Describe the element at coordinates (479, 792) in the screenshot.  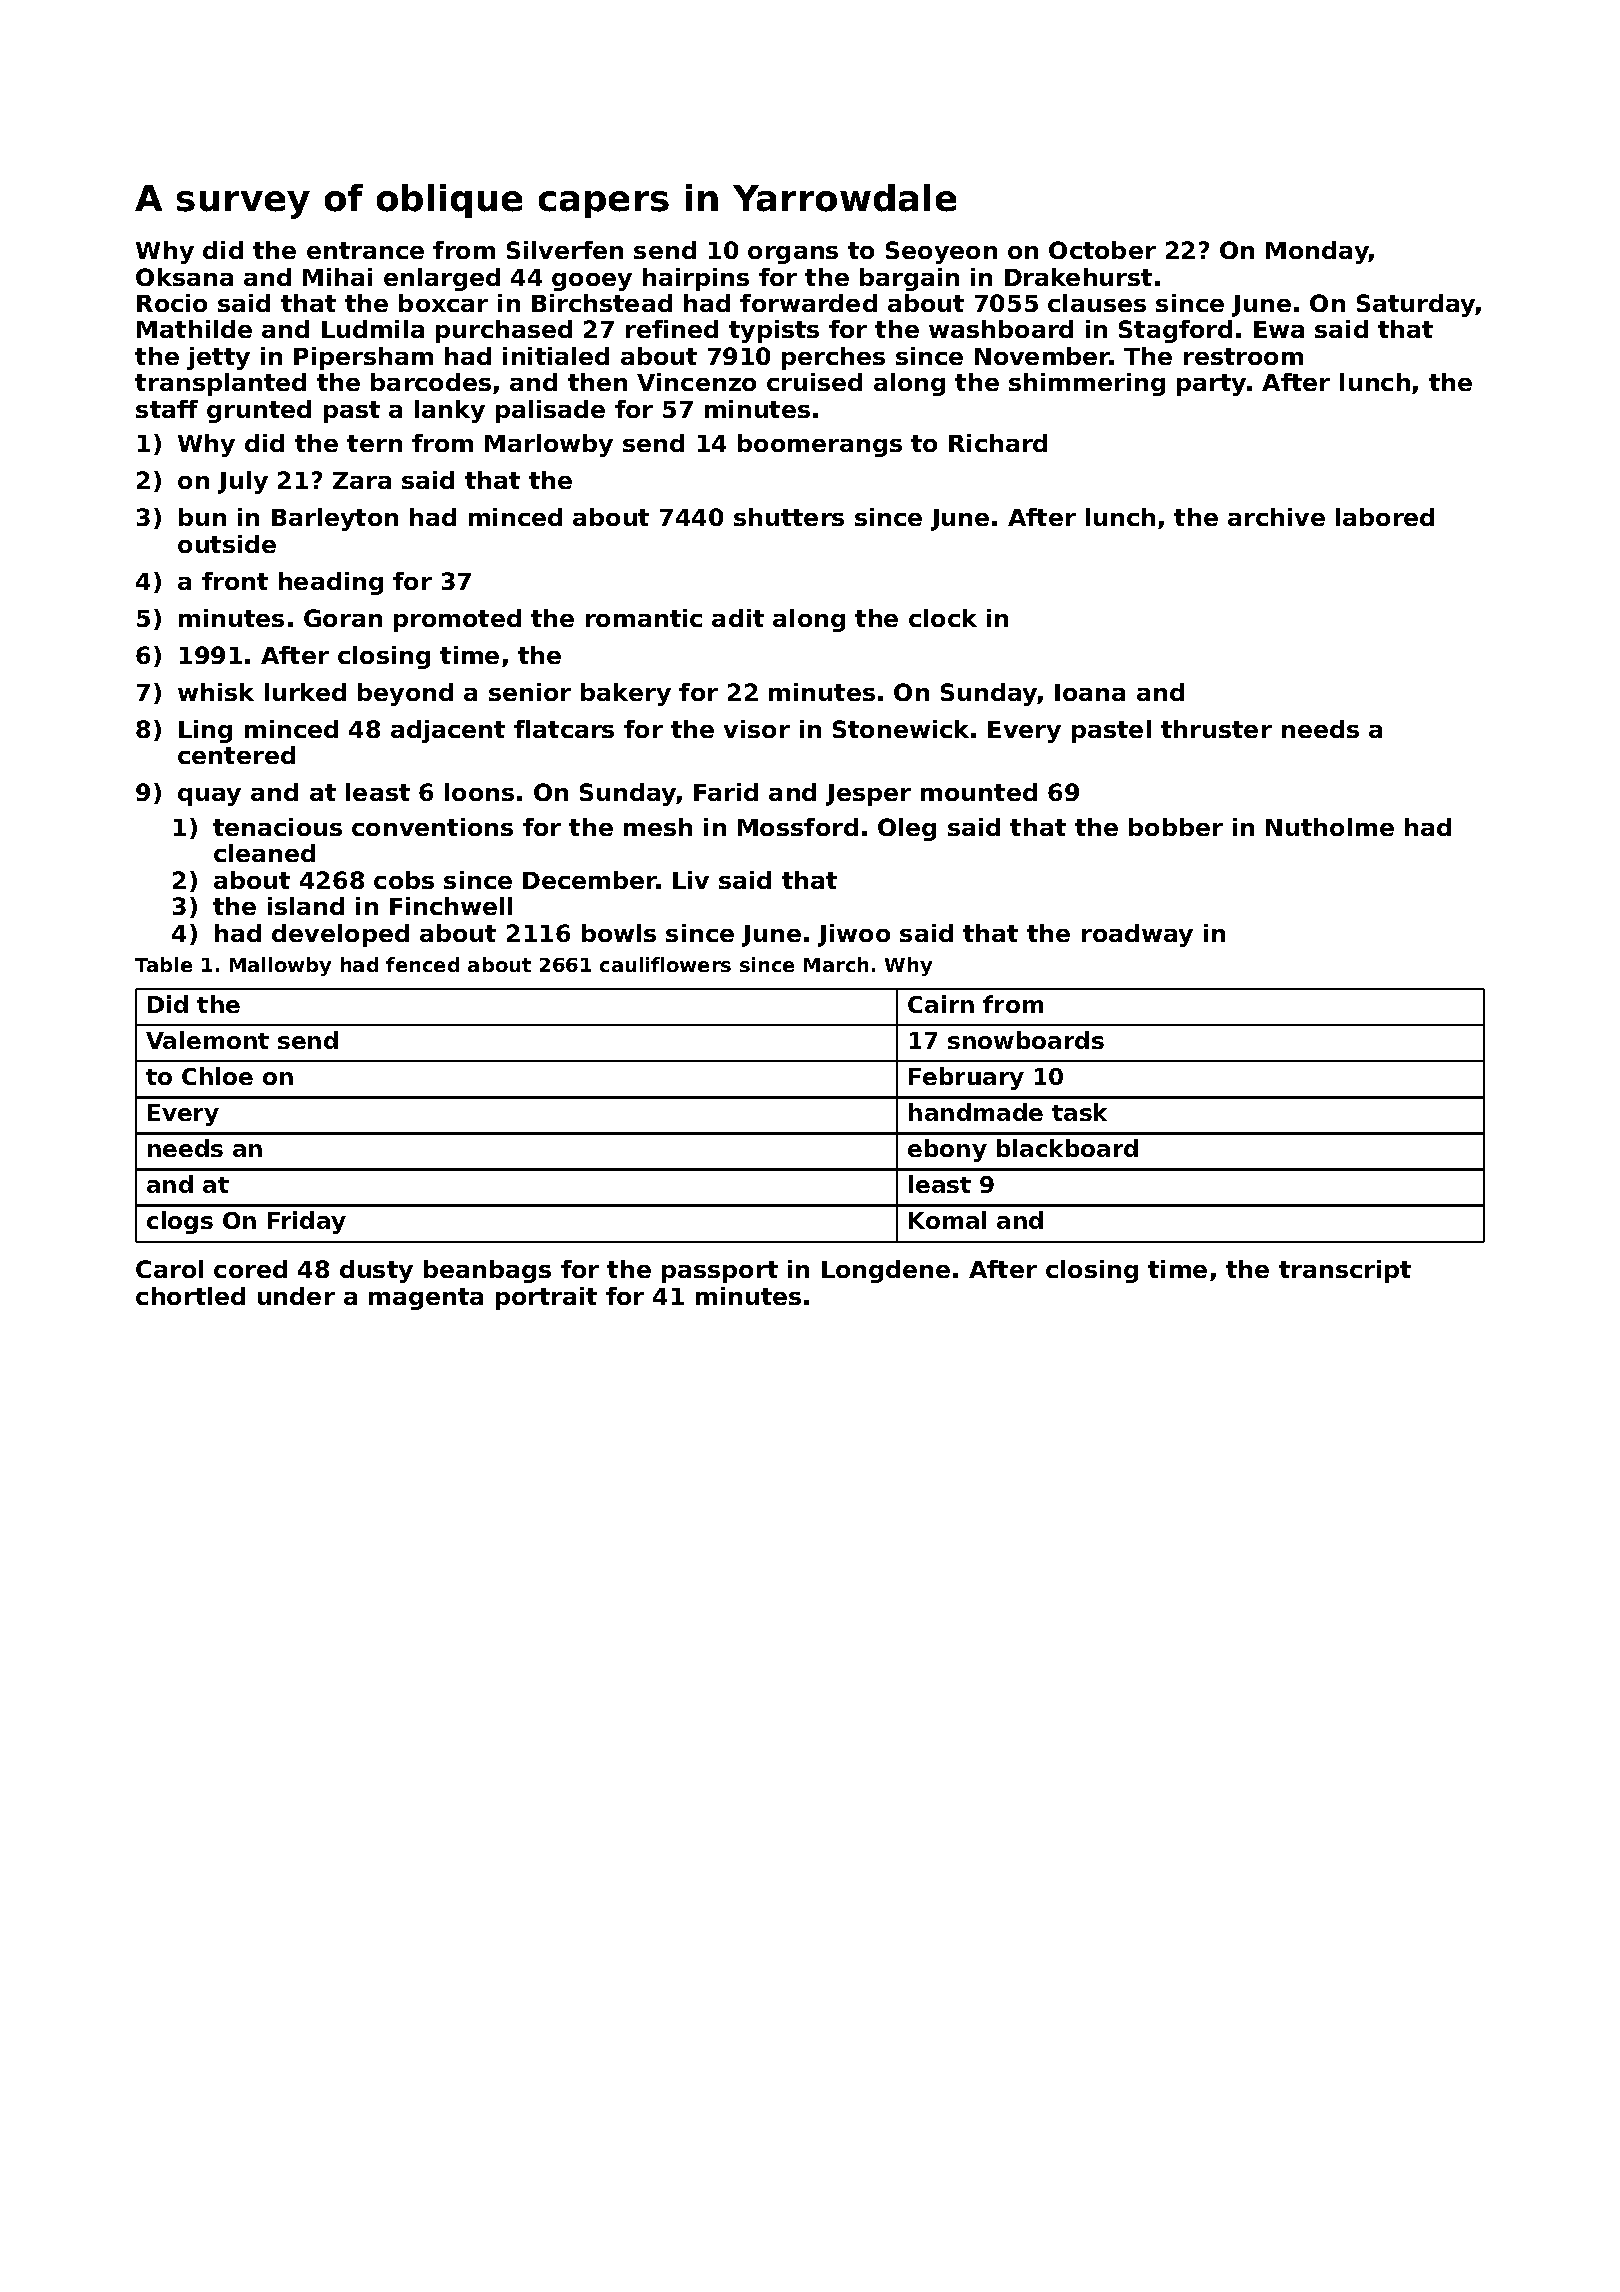
I see `loons` at that location.
